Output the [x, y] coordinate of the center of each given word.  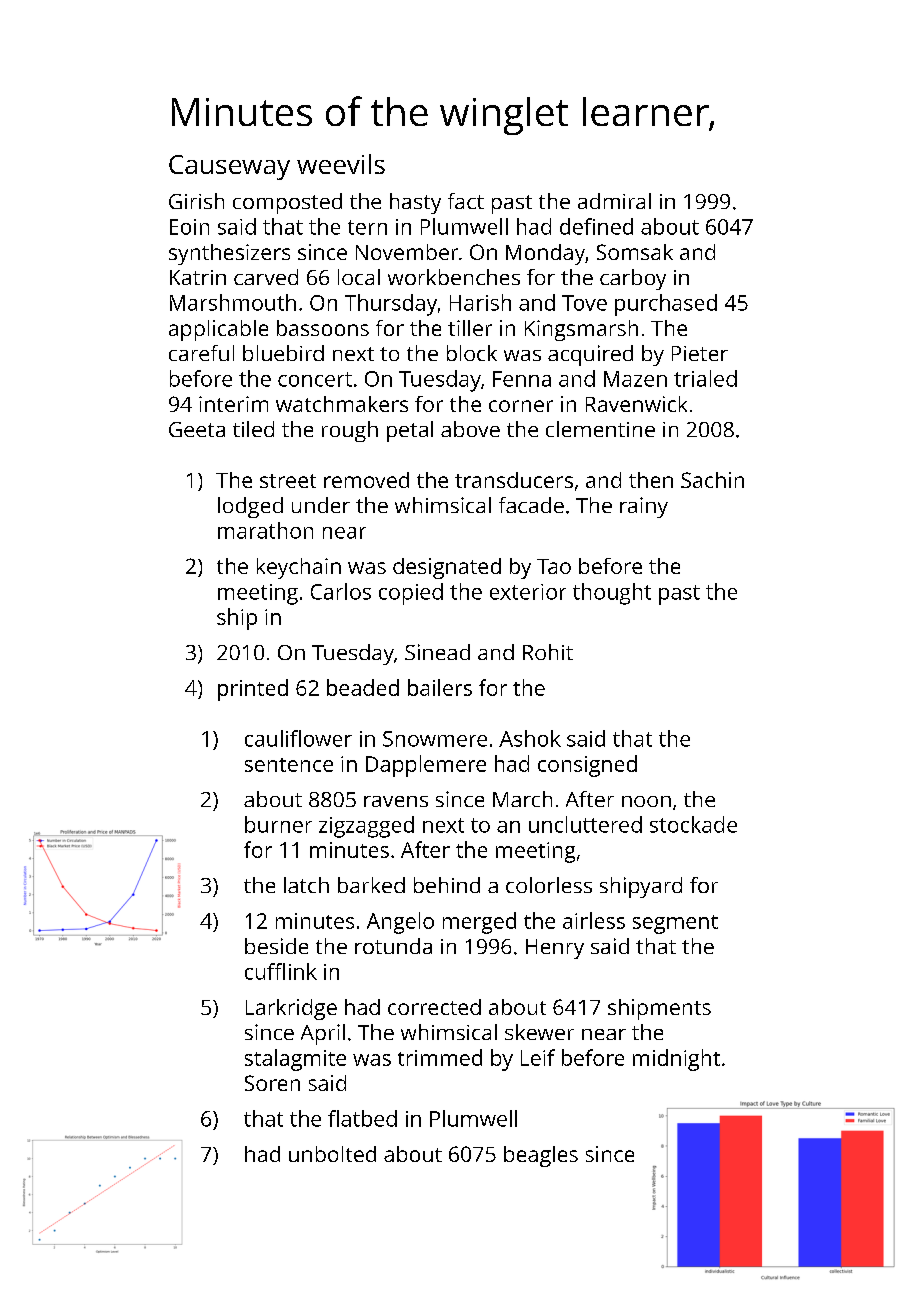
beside [276, 946]
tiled [253, 429]
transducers [514, 480]
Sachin [712, 480]
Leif [538, 1057]
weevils [341, 164]
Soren [272, 1083]
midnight [676, 1060]
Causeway [229, 167]
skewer [539, 1032]
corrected [434, 1007]
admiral [614, 201]
